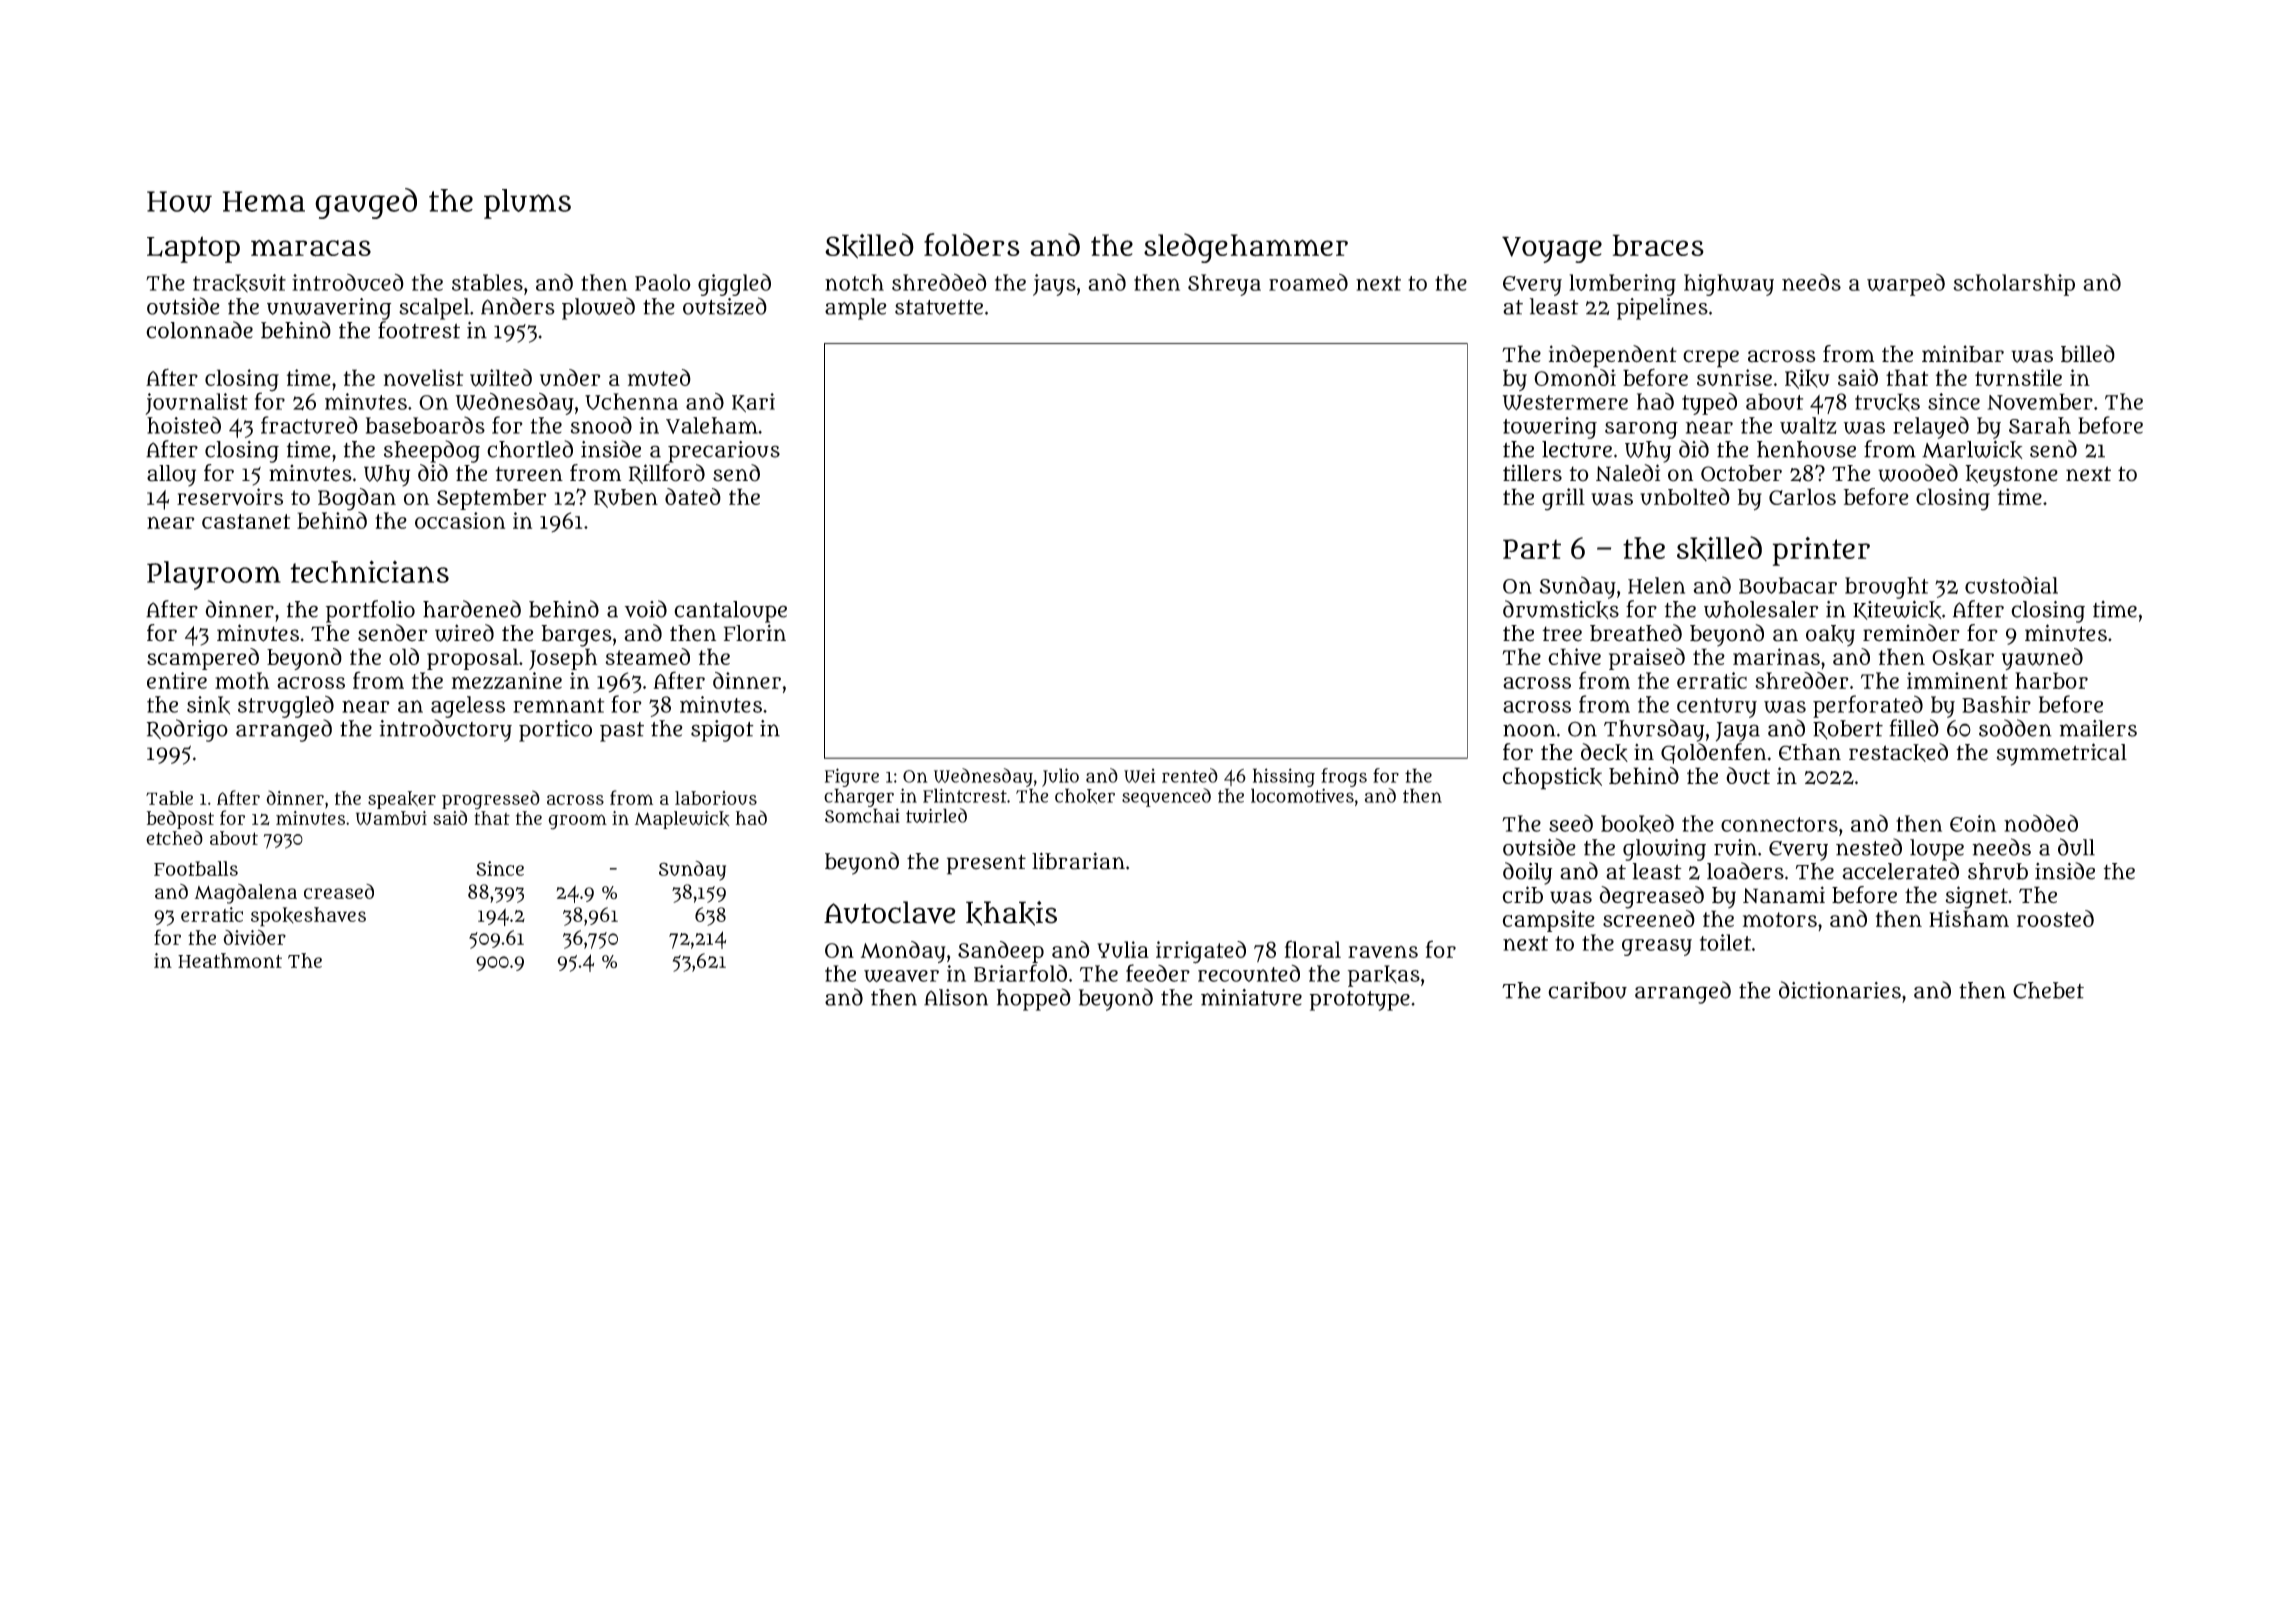  I want to click on divider, so click(254, 937).
